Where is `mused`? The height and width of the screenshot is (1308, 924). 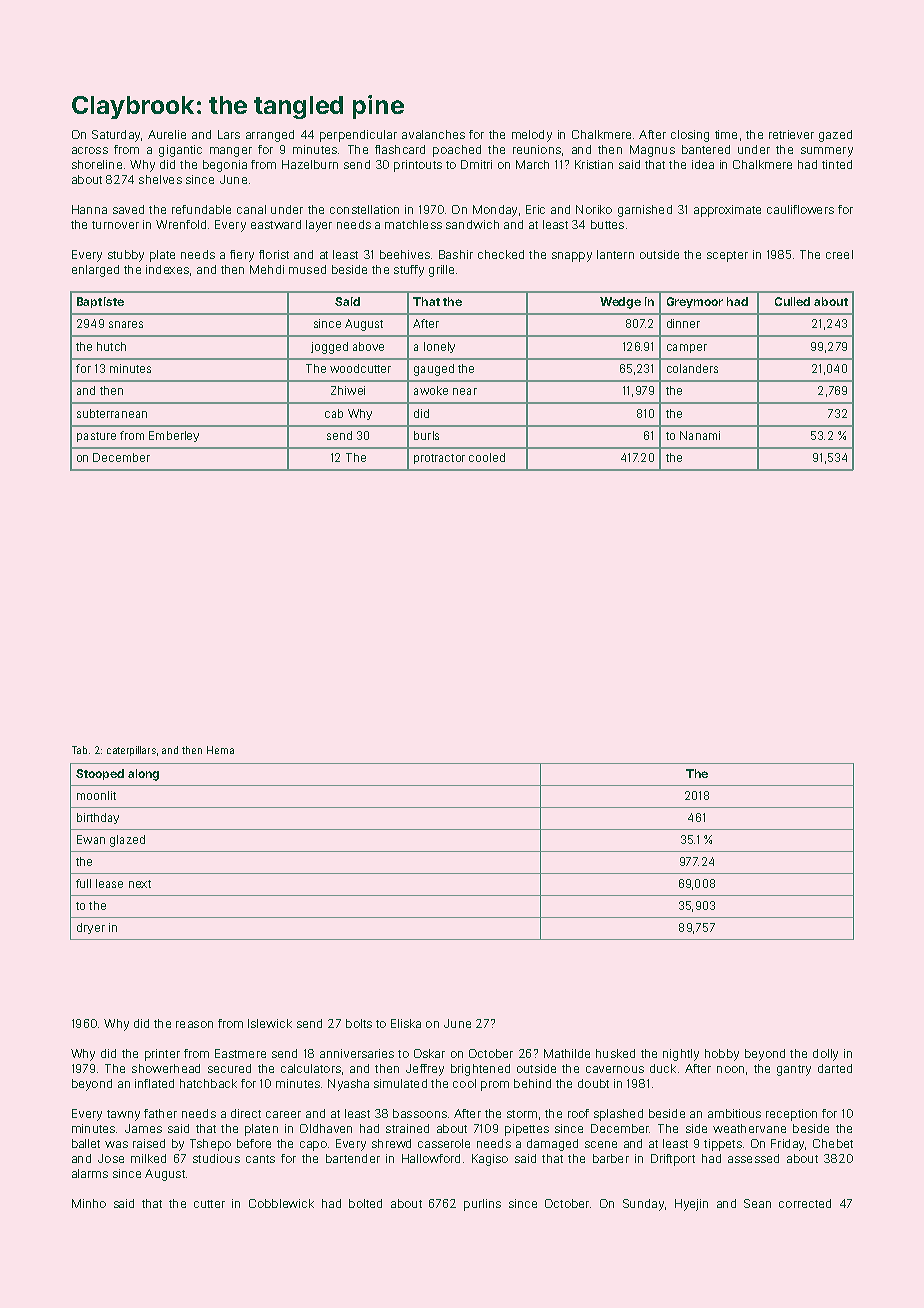 mused is located at coordinates (307, 269).
